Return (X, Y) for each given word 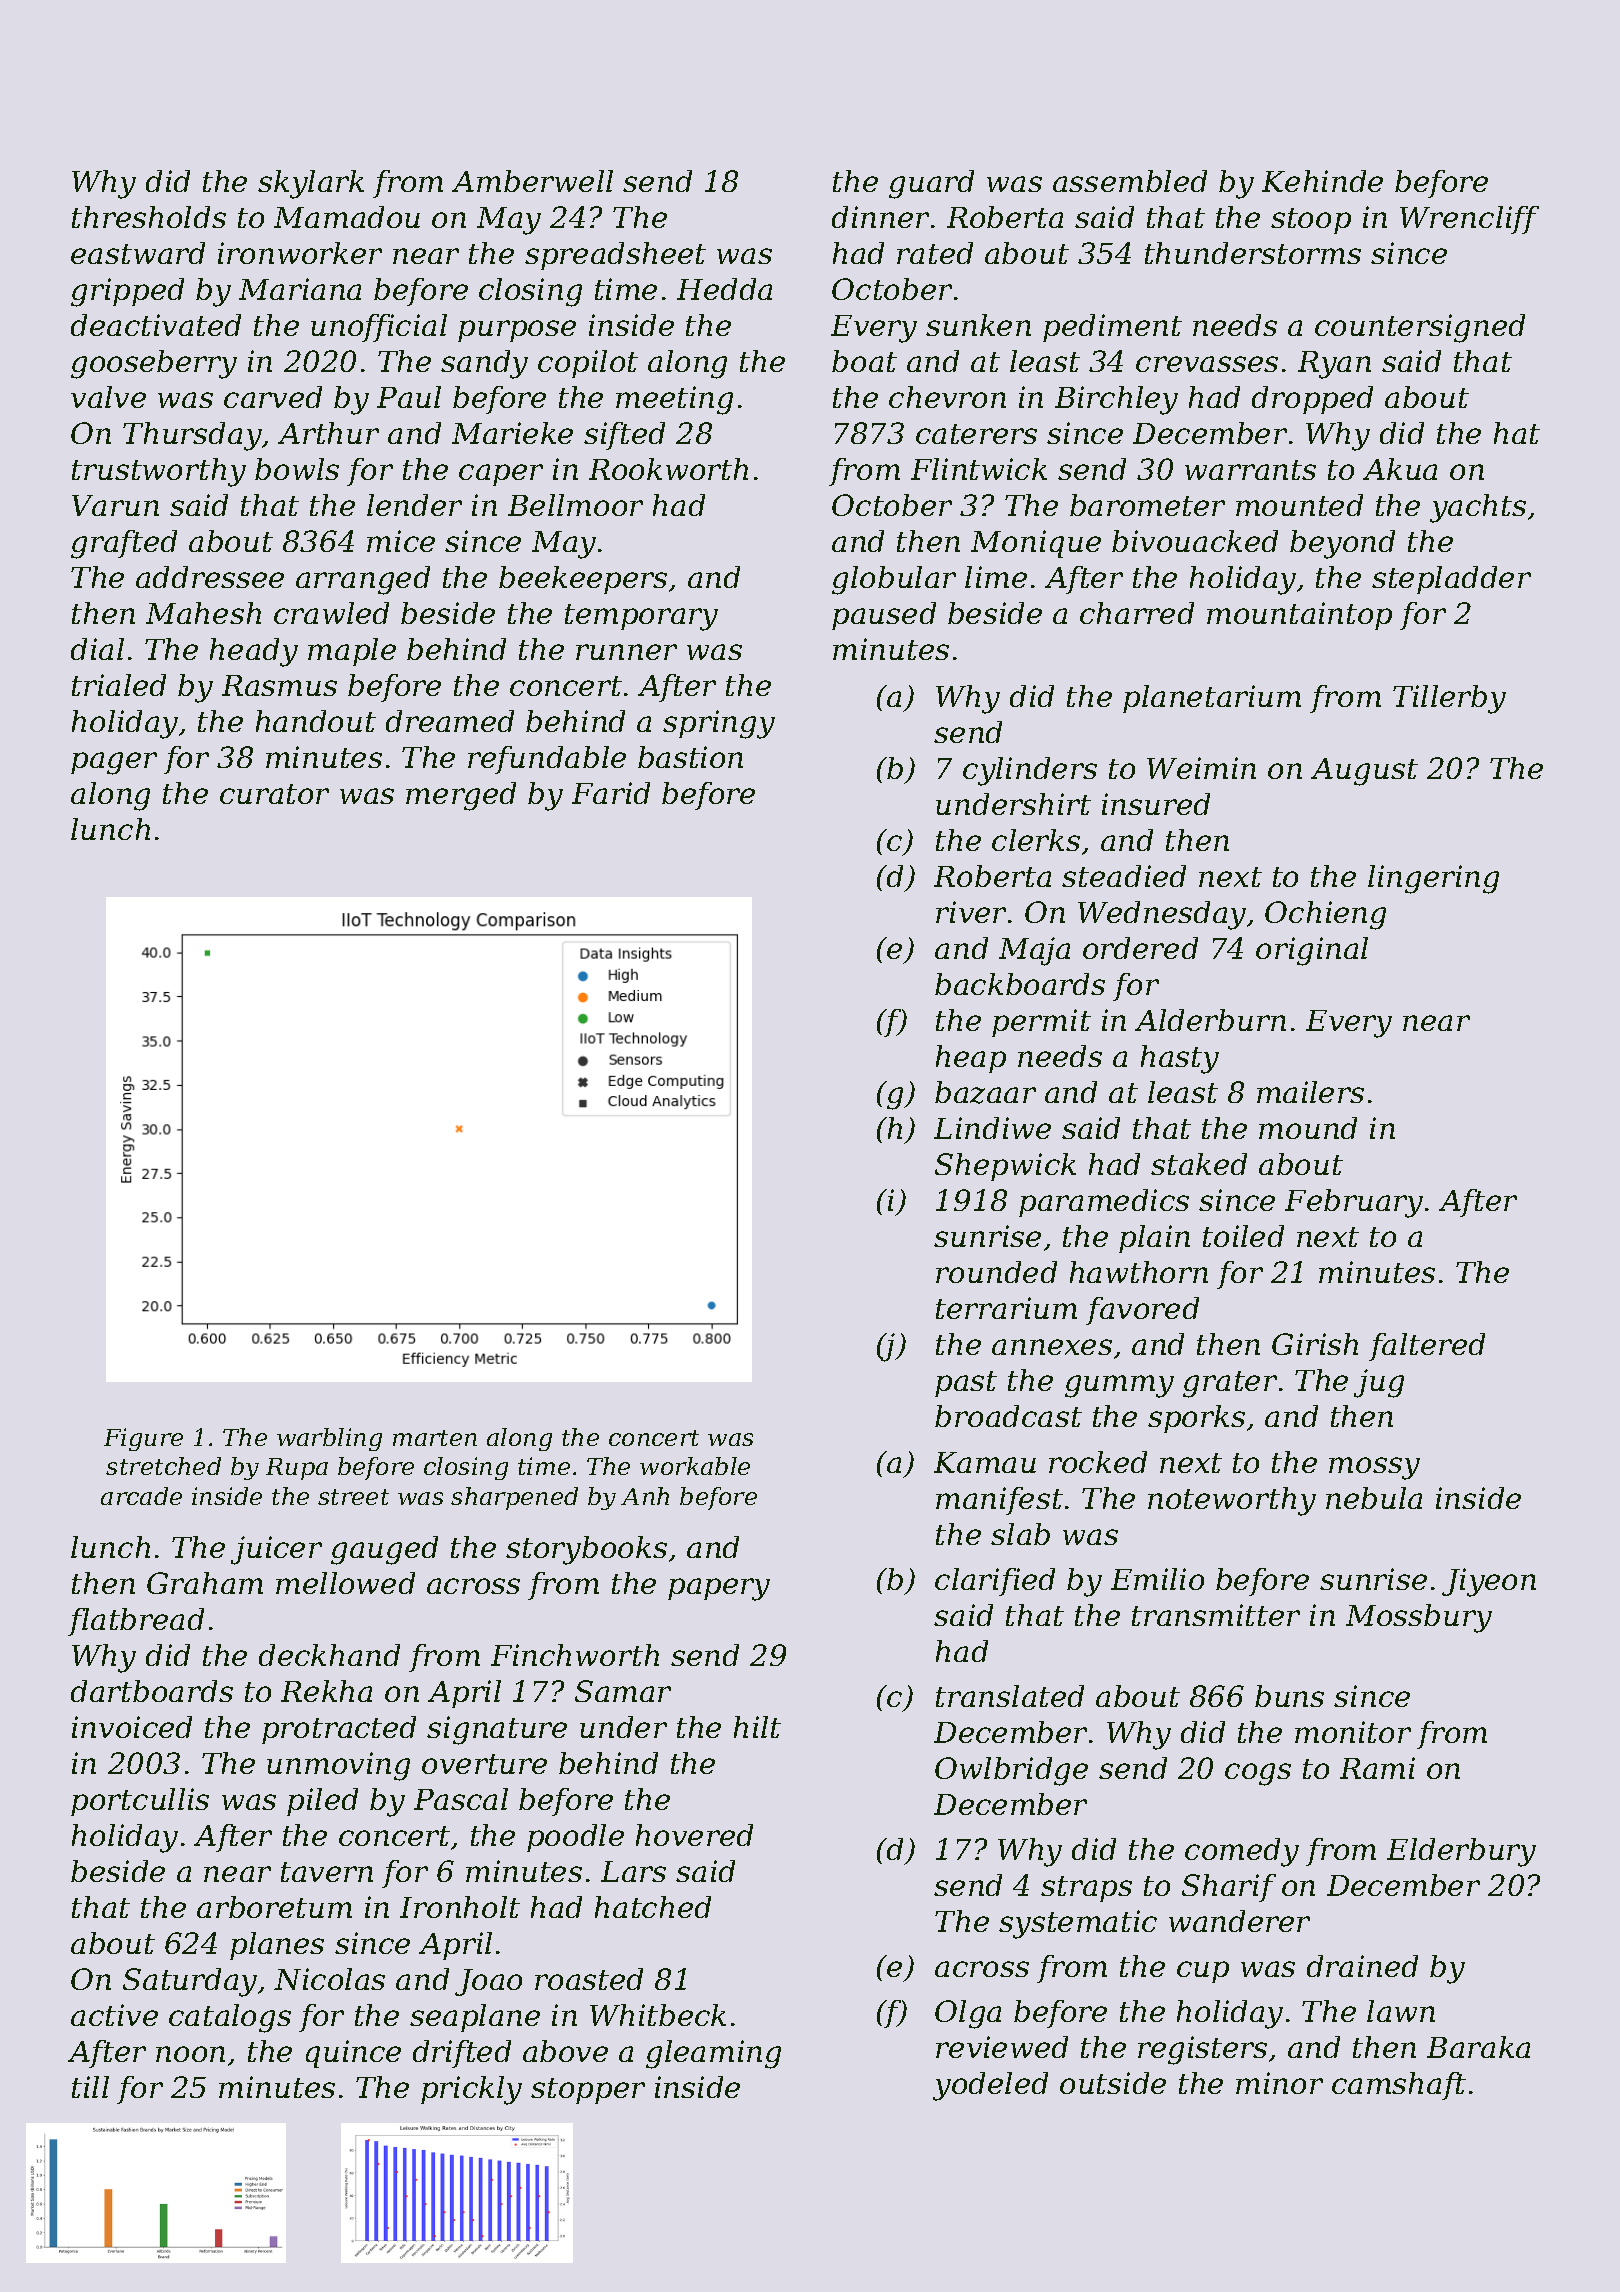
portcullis (140, 1802)
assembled (1130, 181)
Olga (968, 2014)
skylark (311, 184)
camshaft (1399, 2086)
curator (274, 794)
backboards (1020, 984)
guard (931, 184)
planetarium (1212, 699)
